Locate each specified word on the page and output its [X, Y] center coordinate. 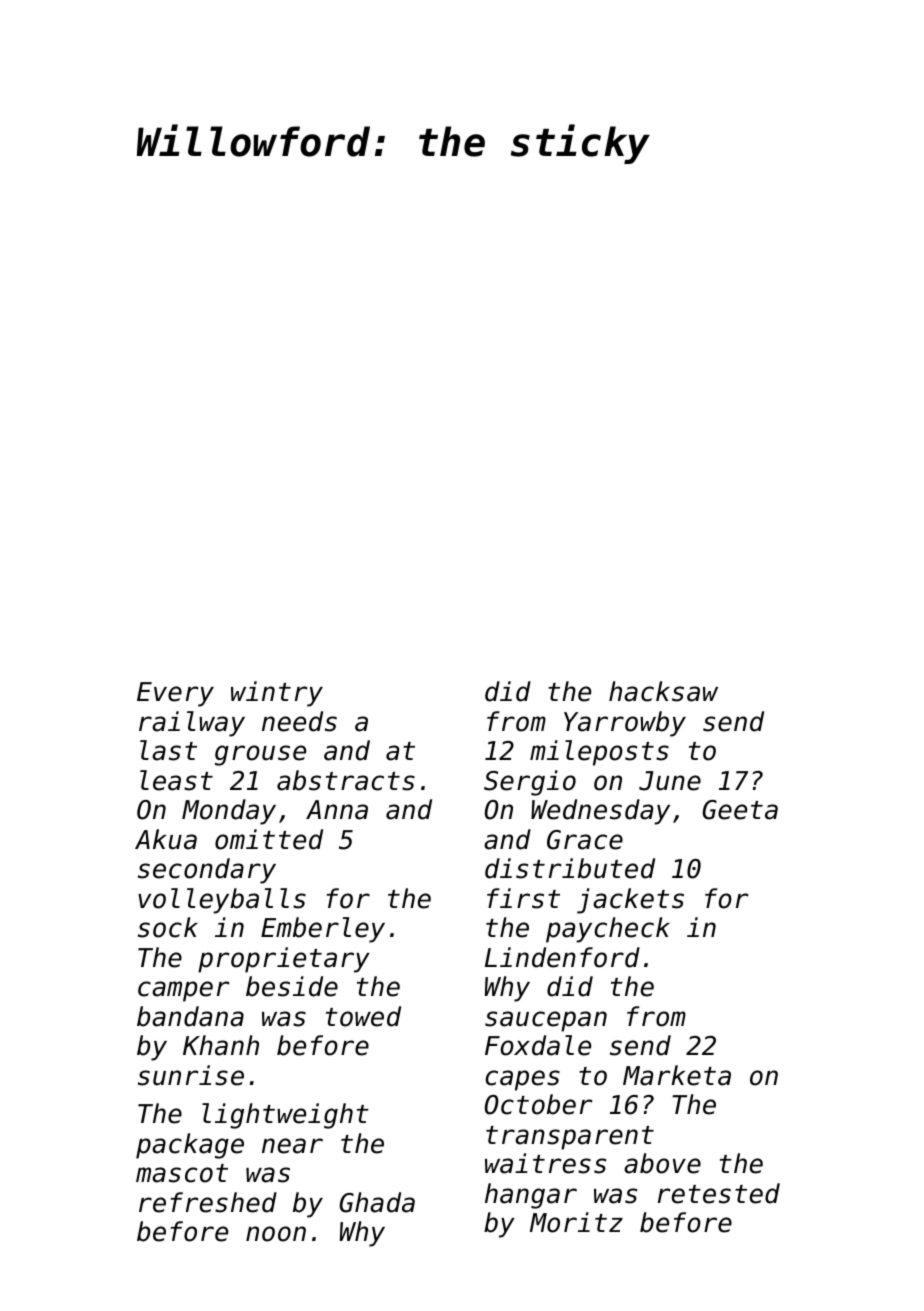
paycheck [608, 930]
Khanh [221, 1045]
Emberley [323, 930]
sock [168, 927]
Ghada [377, 1202]
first [523, 898]
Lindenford [562, 957]
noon [276, 1234]
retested [719, 1193]
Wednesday [600, 812]
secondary [207, 871]
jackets [630, 901]
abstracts [346, 780]
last [168, 750]
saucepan [546, 1021]
